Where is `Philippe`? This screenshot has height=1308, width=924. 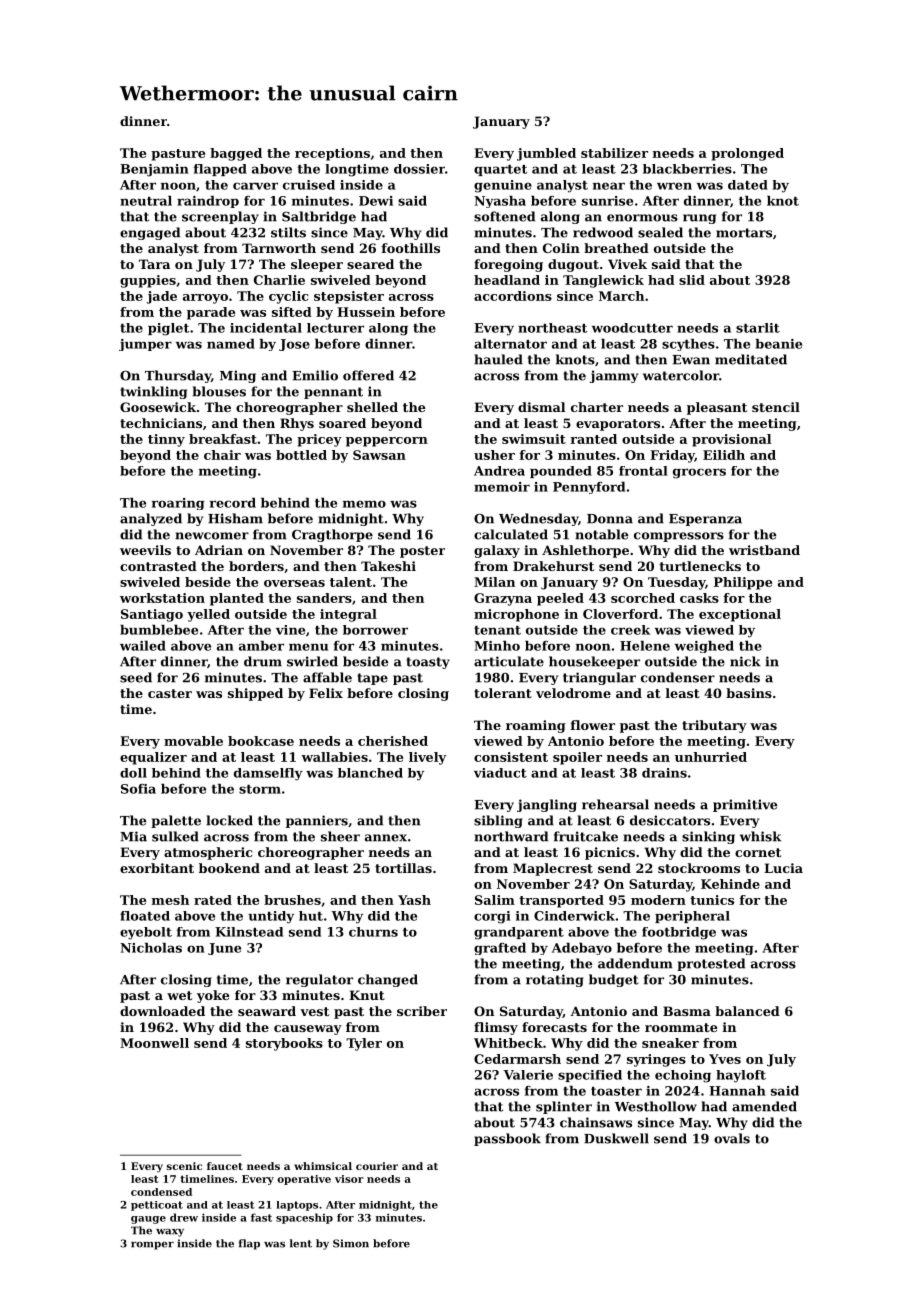 Philippe is located at coordinates (743, 583).
